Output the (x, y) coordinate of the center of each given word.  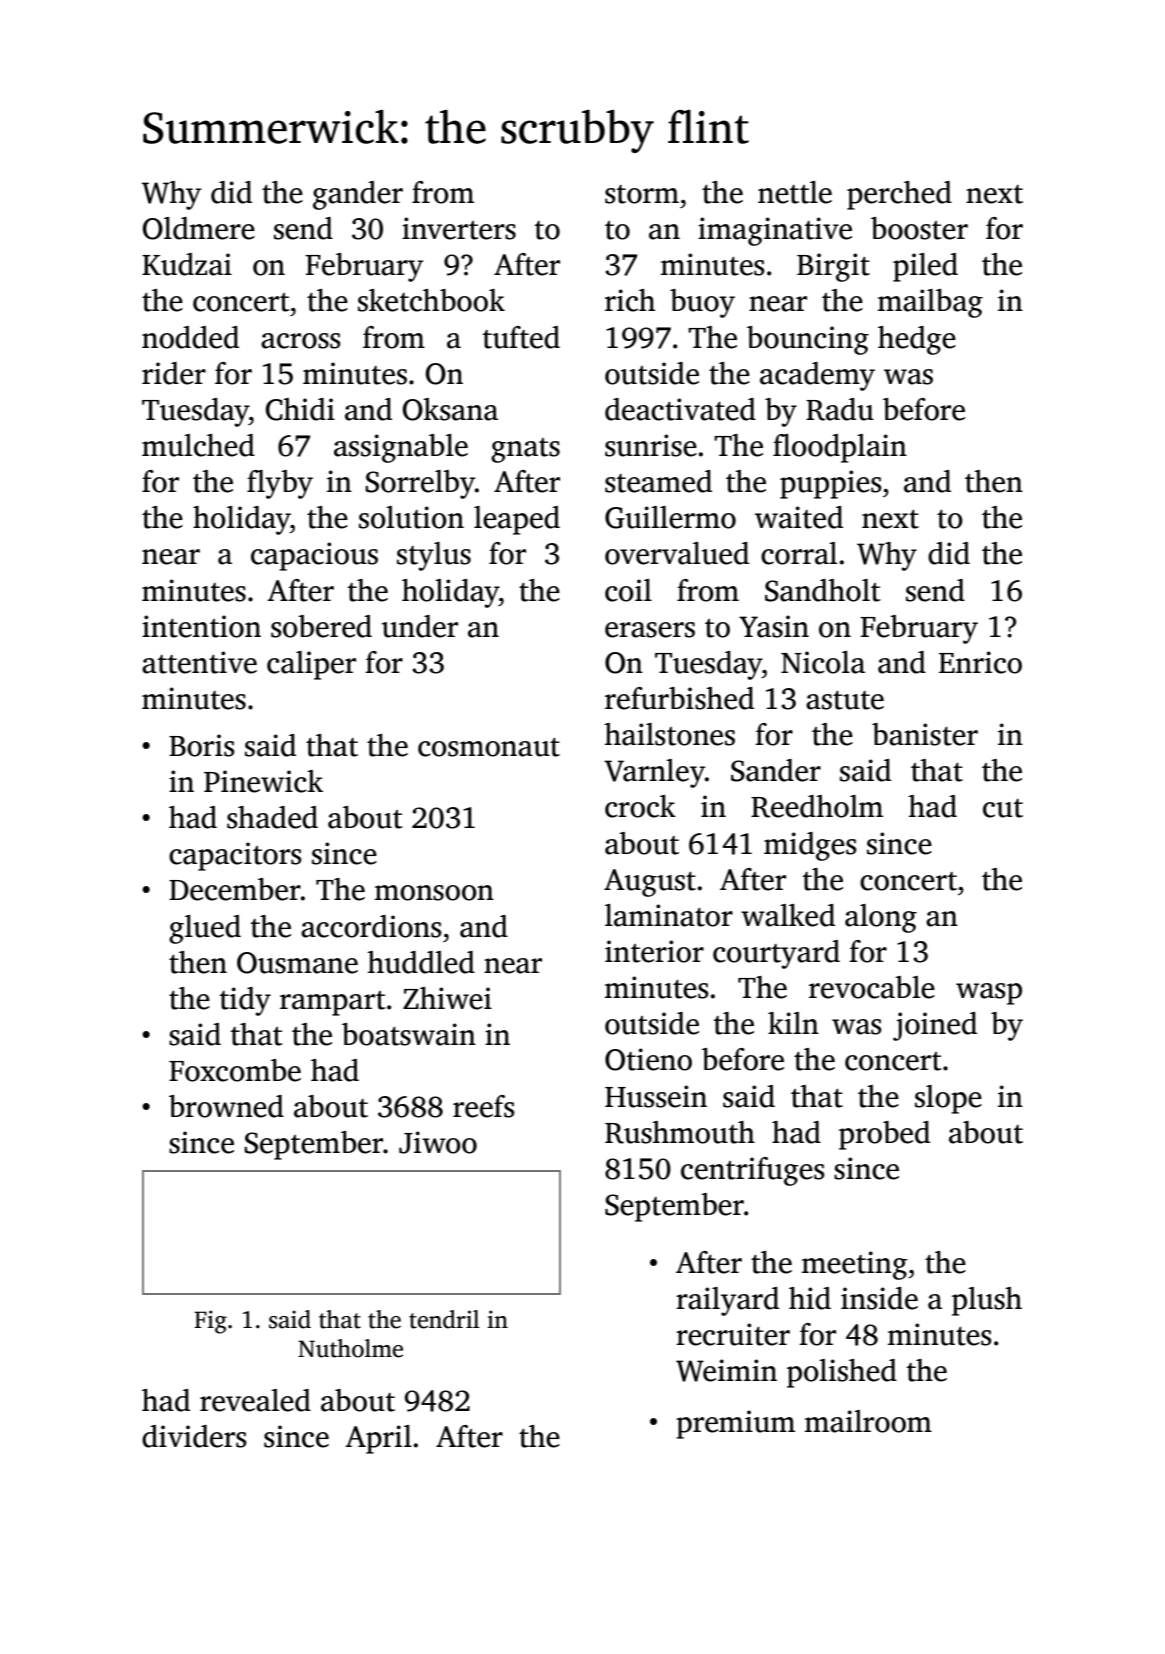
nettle (795, 192)
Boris (202, 745)
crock (640, 806)
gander (358, 195)
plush (987, 1301)
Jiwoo (438, 1142)
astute (845, 700)
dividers (194, 1436)
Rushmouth (680, 1132)
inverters (459, 228)
